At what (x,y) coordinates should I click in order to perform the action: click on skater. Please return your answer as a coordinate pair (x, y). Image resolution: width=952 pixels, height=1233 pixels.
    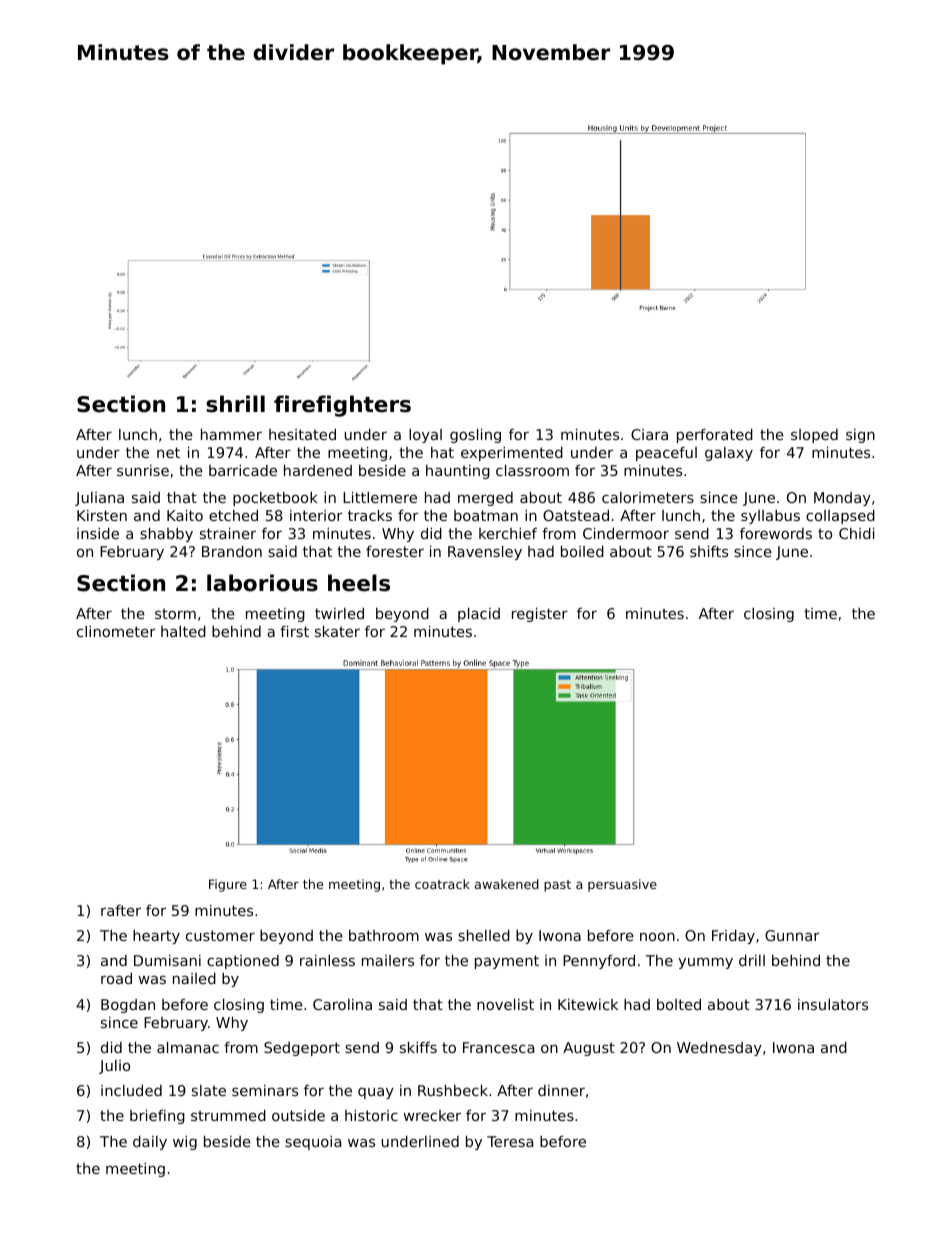
    Looking at the image, I should click on (337, 631).
